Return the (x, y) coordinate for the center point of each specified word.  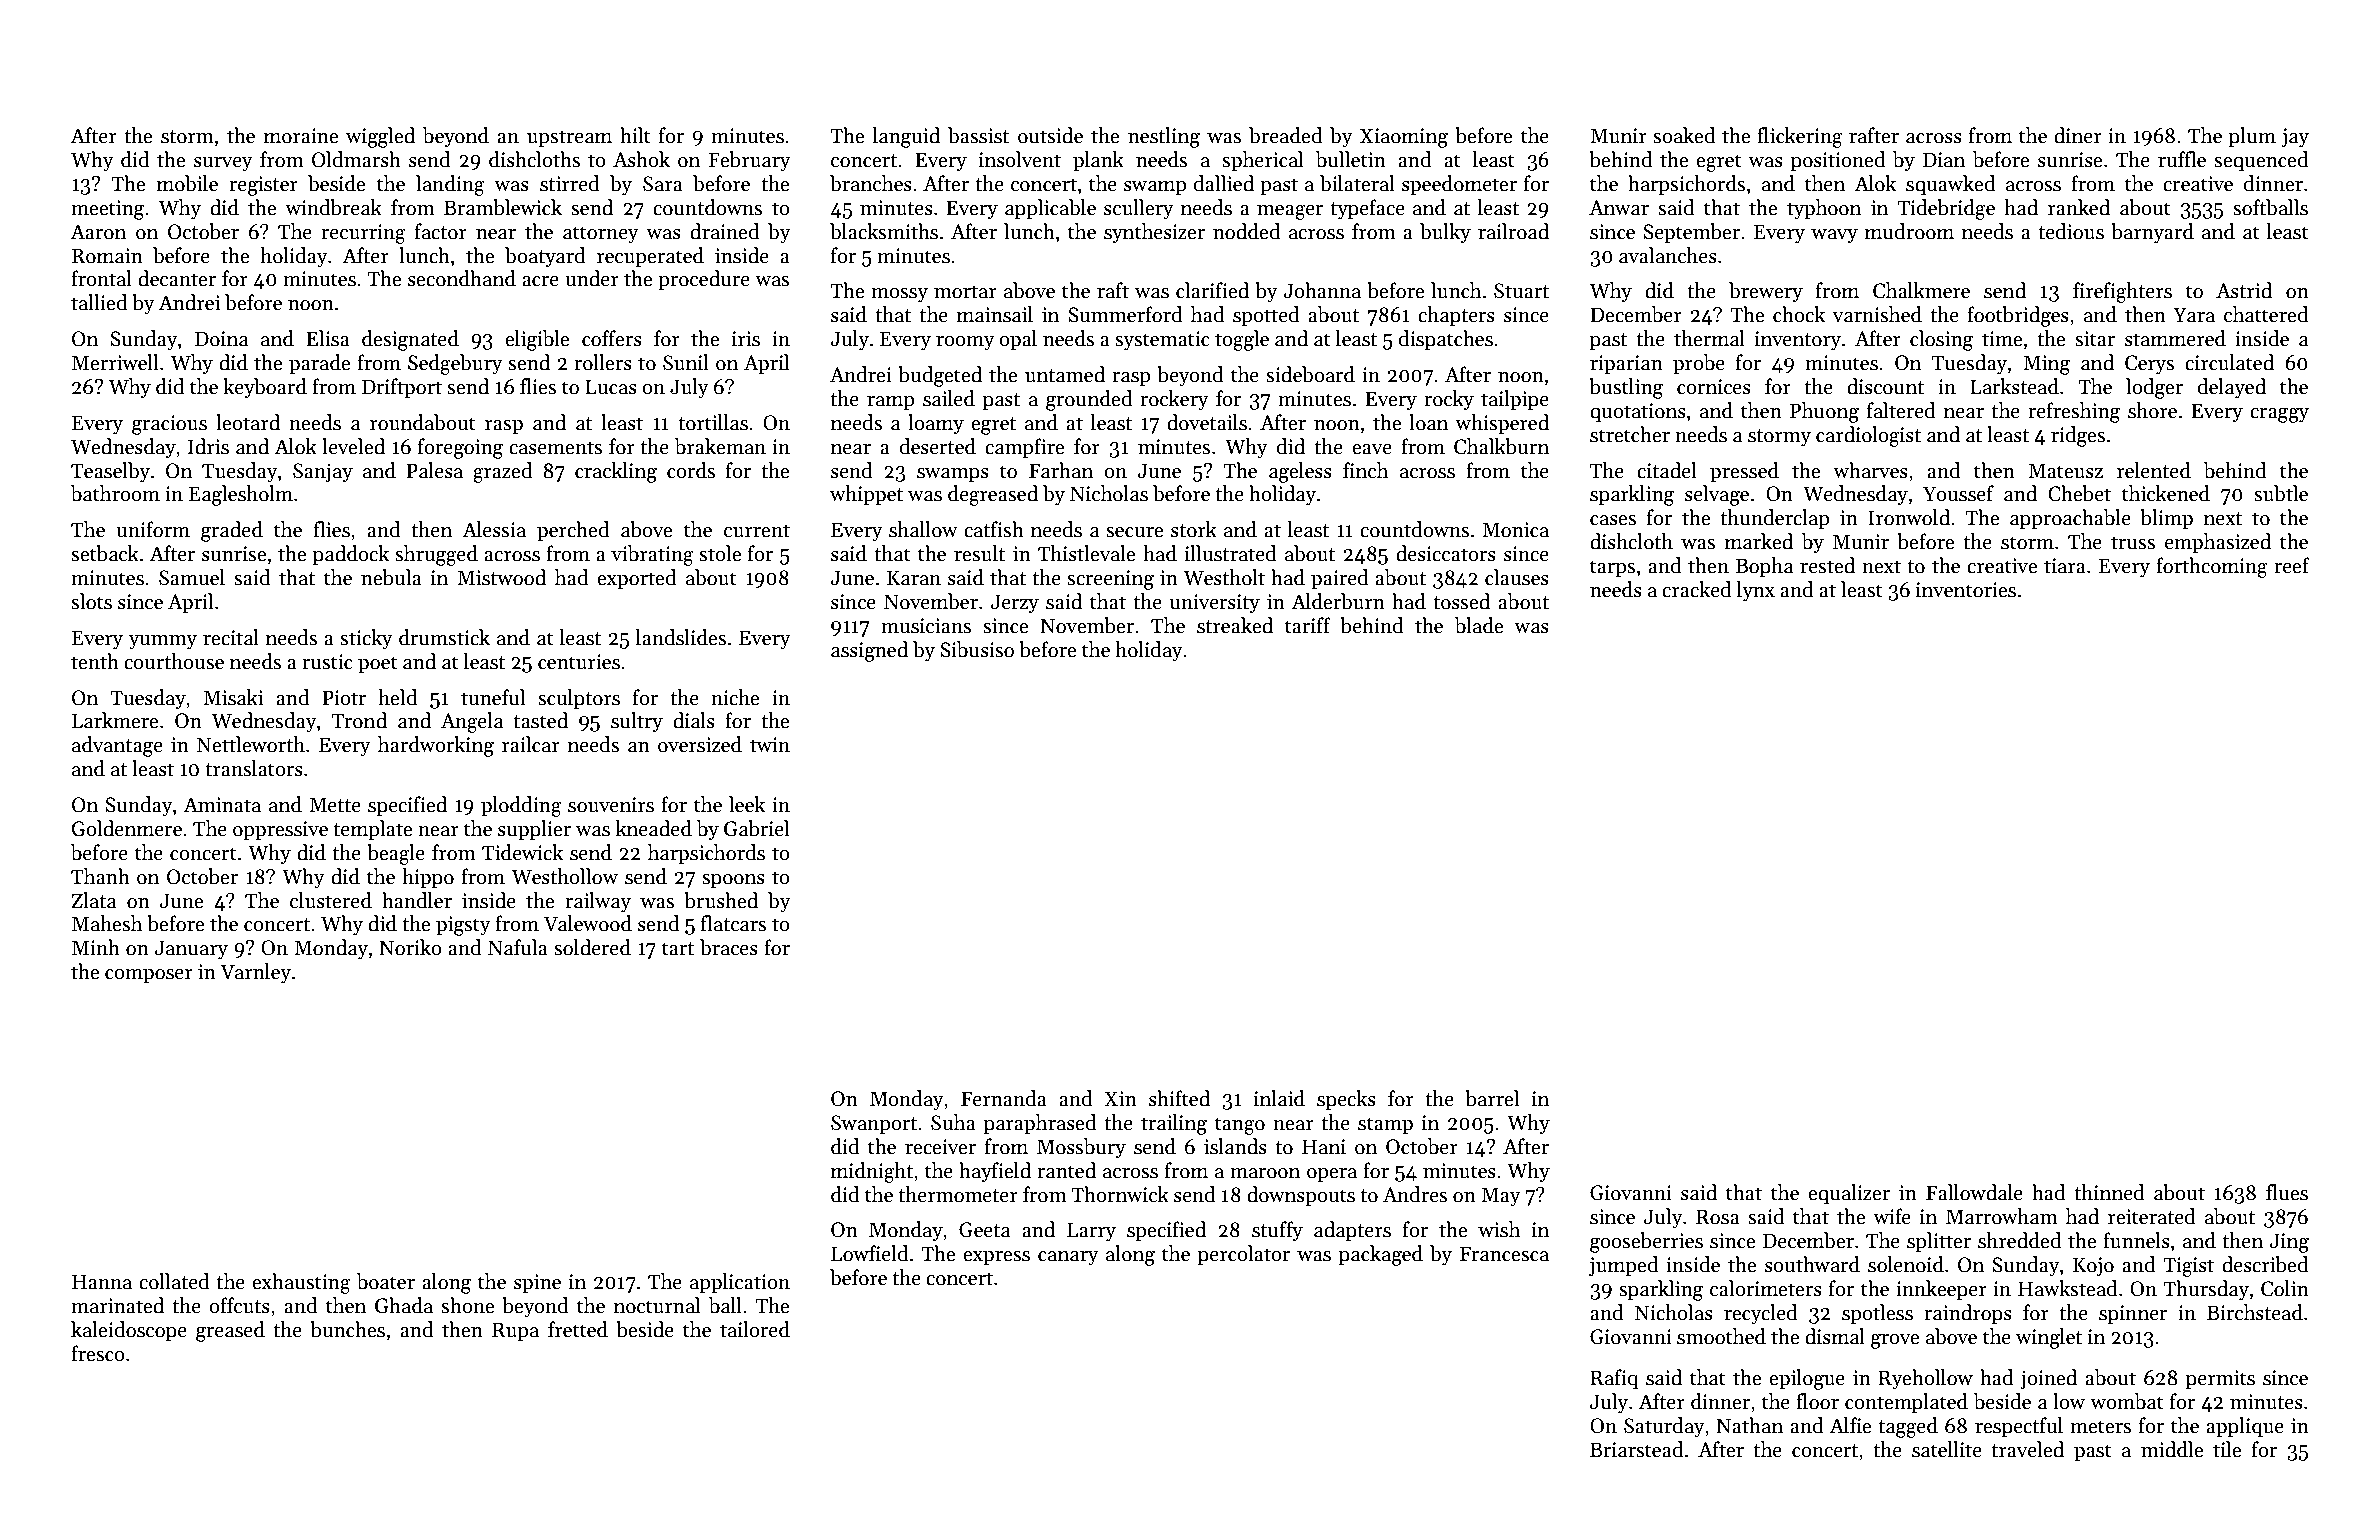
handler (417, 900)
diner (2078, 135)
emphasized (2218, 543)
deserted (938, 446)
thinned (2109, 1192)
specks (1346, 1100)
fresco (98, 1353)
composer (149, 976)
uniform (153, 529)
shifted (1179, 1098)
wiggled (380, 137)
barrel (1492, 1098)
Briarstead (1637, 1449)
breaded (1286, 135)
